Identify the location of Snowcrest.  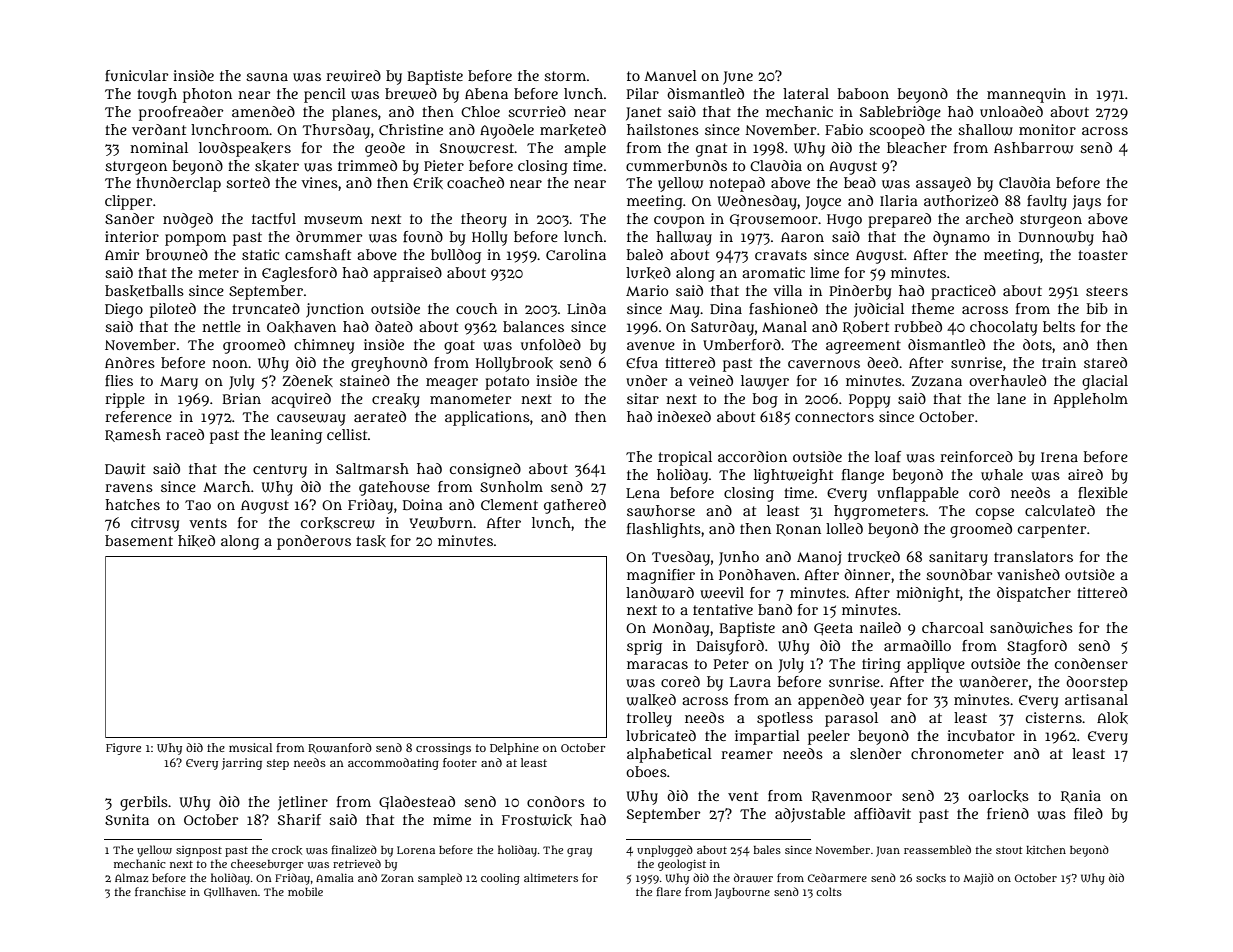
(477, 148).
